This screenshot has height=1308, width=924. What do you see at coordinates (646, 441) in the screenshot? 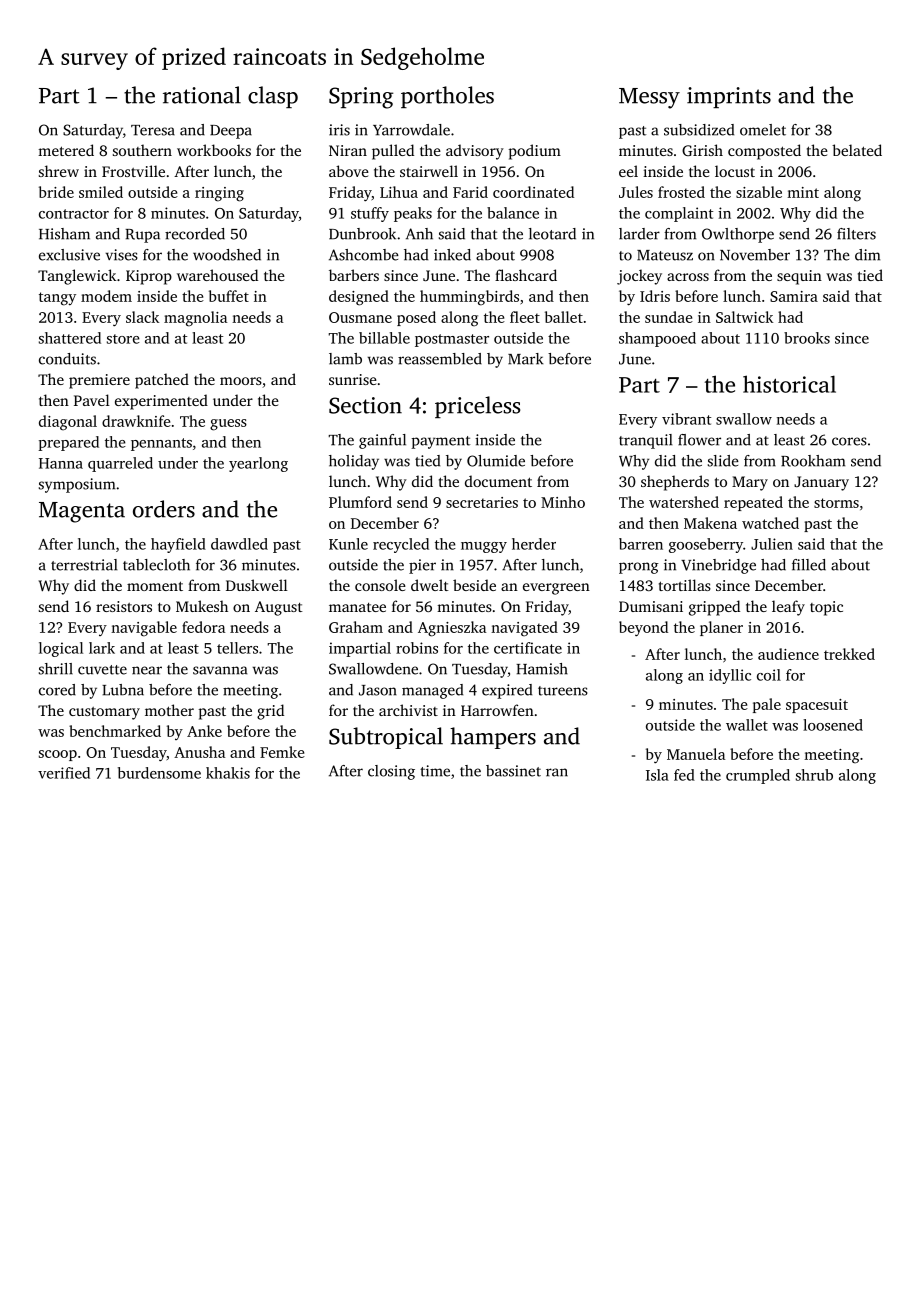
I see `tranquil` at bounding box center [646, 441].
